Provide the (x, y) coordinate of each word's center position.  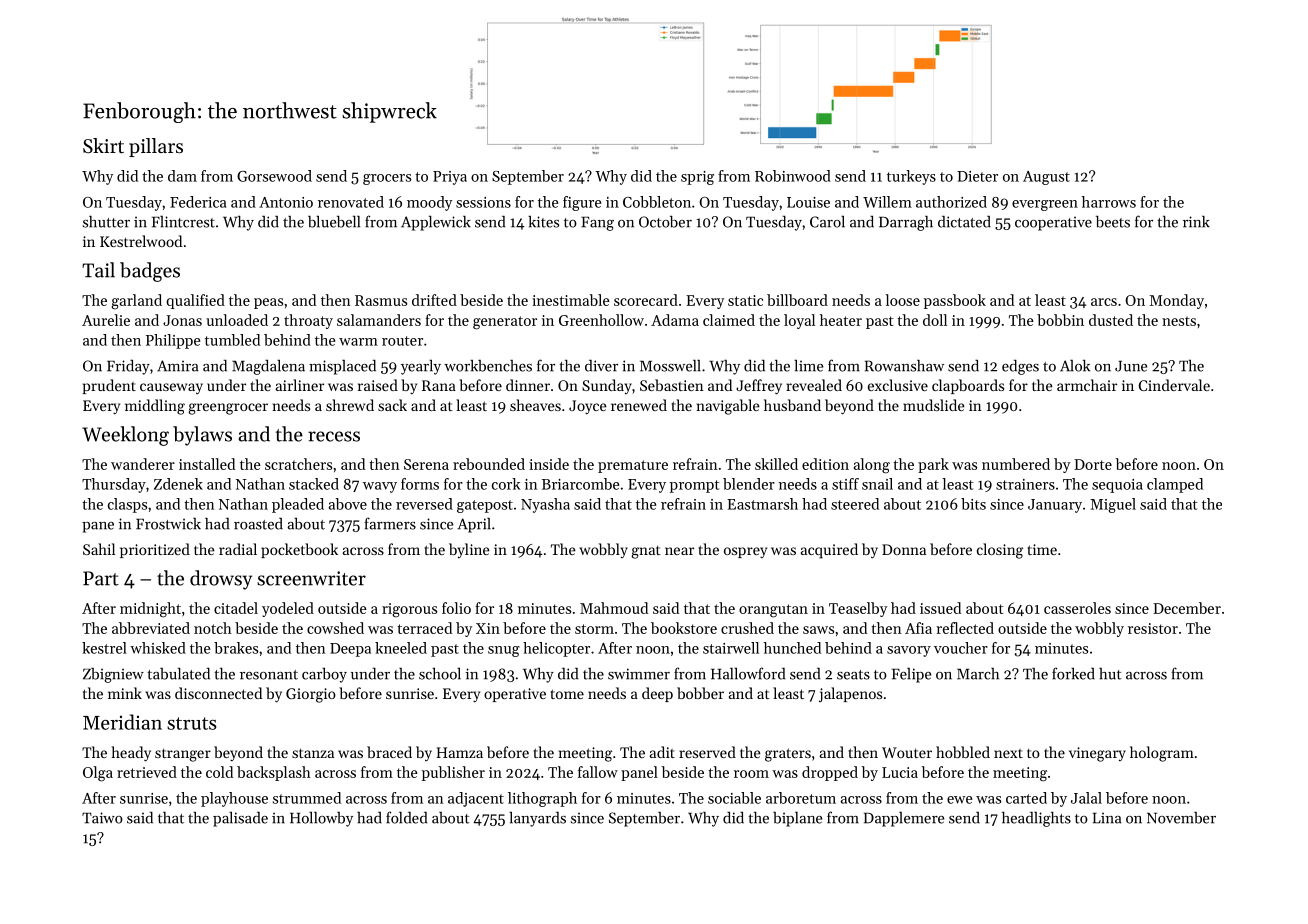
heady (131, 754)
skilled (776, 464)
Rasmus (381, 300)
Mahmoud (614, 608)
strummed (307, 798)
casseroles (1077, 608)
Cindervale (1174, 385)
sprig (697, 178)
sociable (734, 798)
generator (505, 323)
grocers (387, 179)
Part (101, 578)
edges (1020, 367)
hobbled (963, 752)
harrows (1109, 202)
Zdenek (178, 484)
